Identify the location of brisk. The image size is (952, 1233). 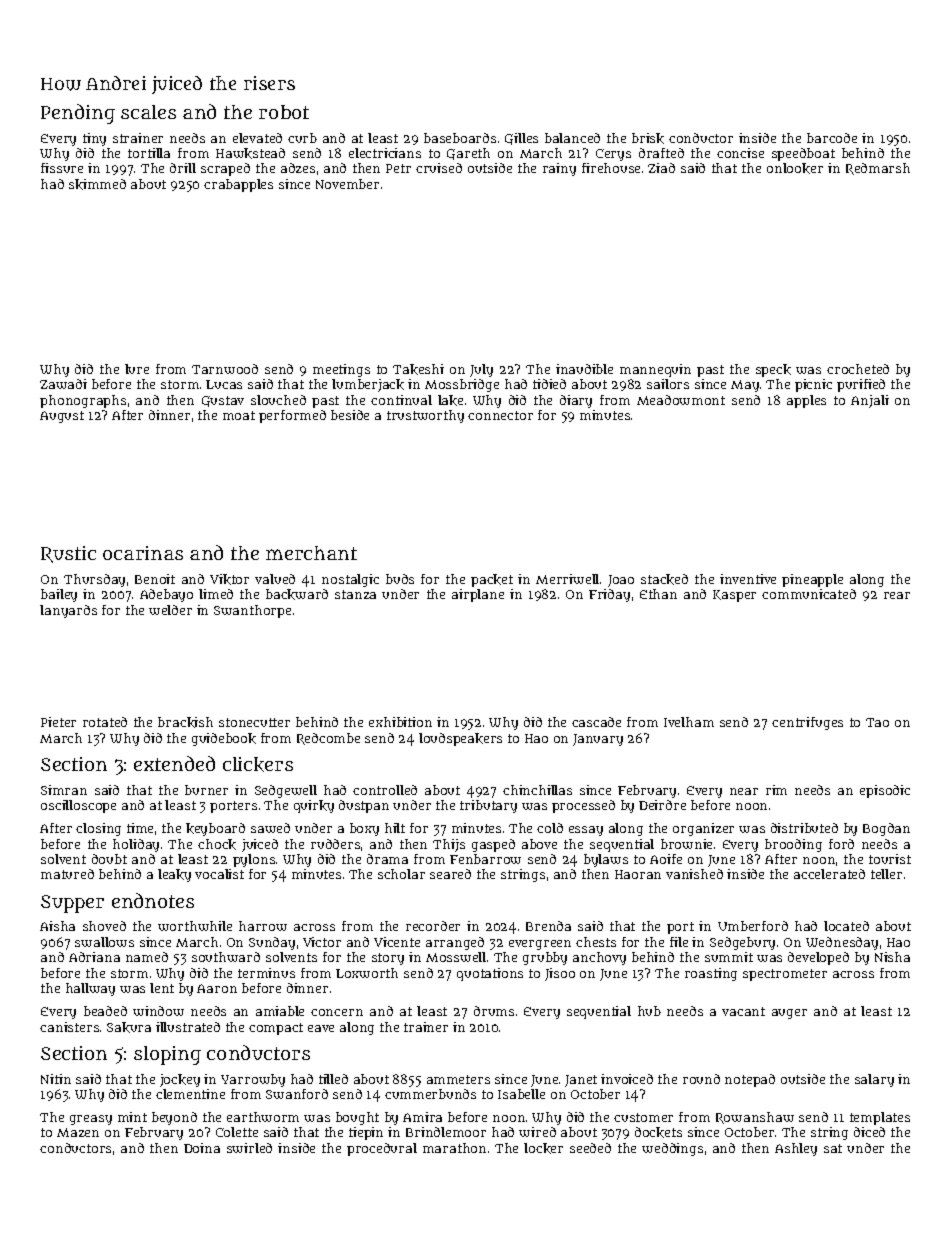
(648, 138).
